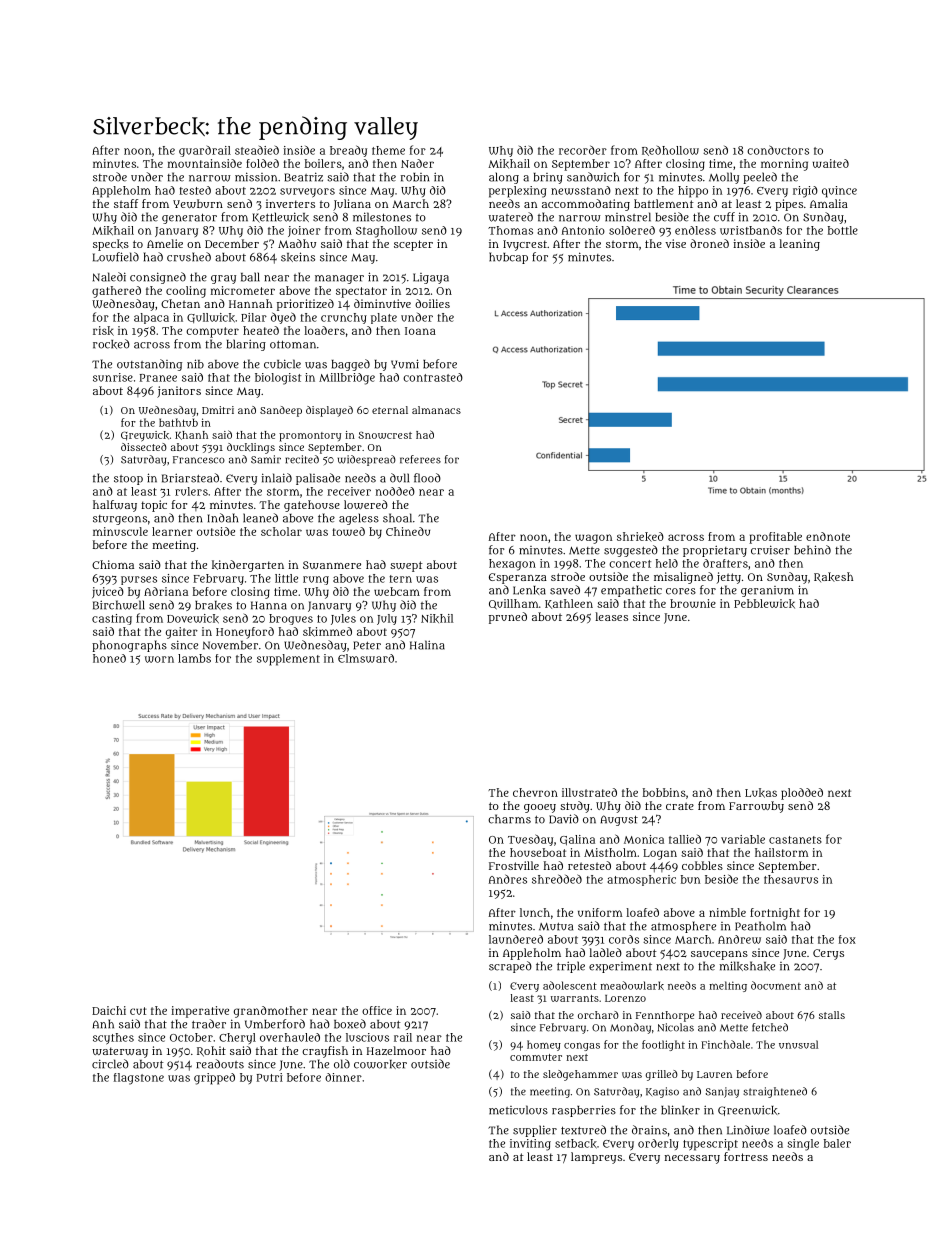 The width and height of the page is (952, 1233). What do you see at coordinates (257, 150) in the page?
I see `steadied` at bounding box center [257, 150].
